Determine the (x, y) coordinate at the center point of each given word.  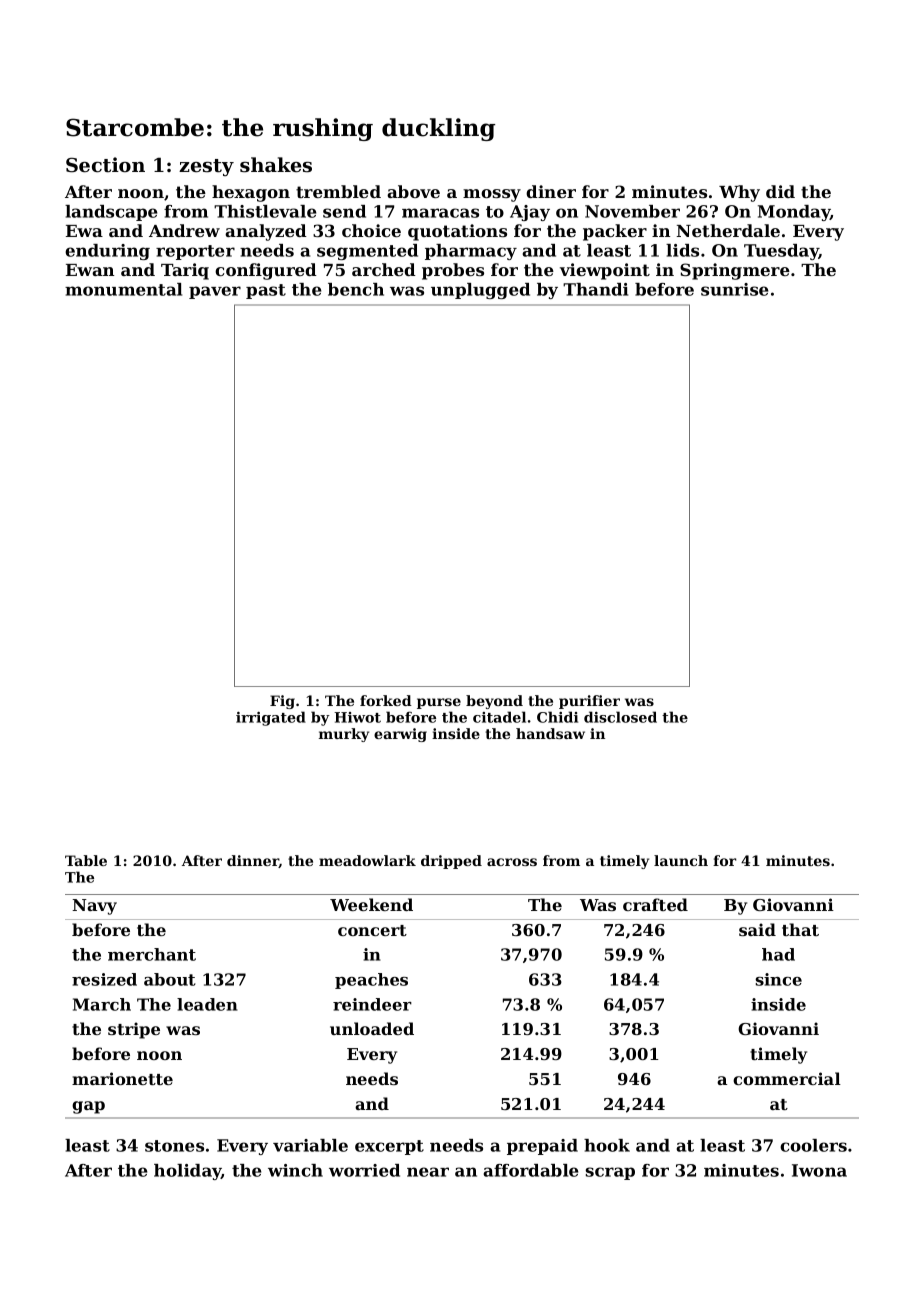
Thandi (595, 289)
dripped (451, 862)
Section (105, 165)
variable (310, 1145)
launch (681, 860)
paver (215, 292)
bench (356, 289)
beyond (494, 702)
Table (86, 860)
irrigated (271, 718)
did (780, 191)
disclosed (620, 717)
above (413, 191)
